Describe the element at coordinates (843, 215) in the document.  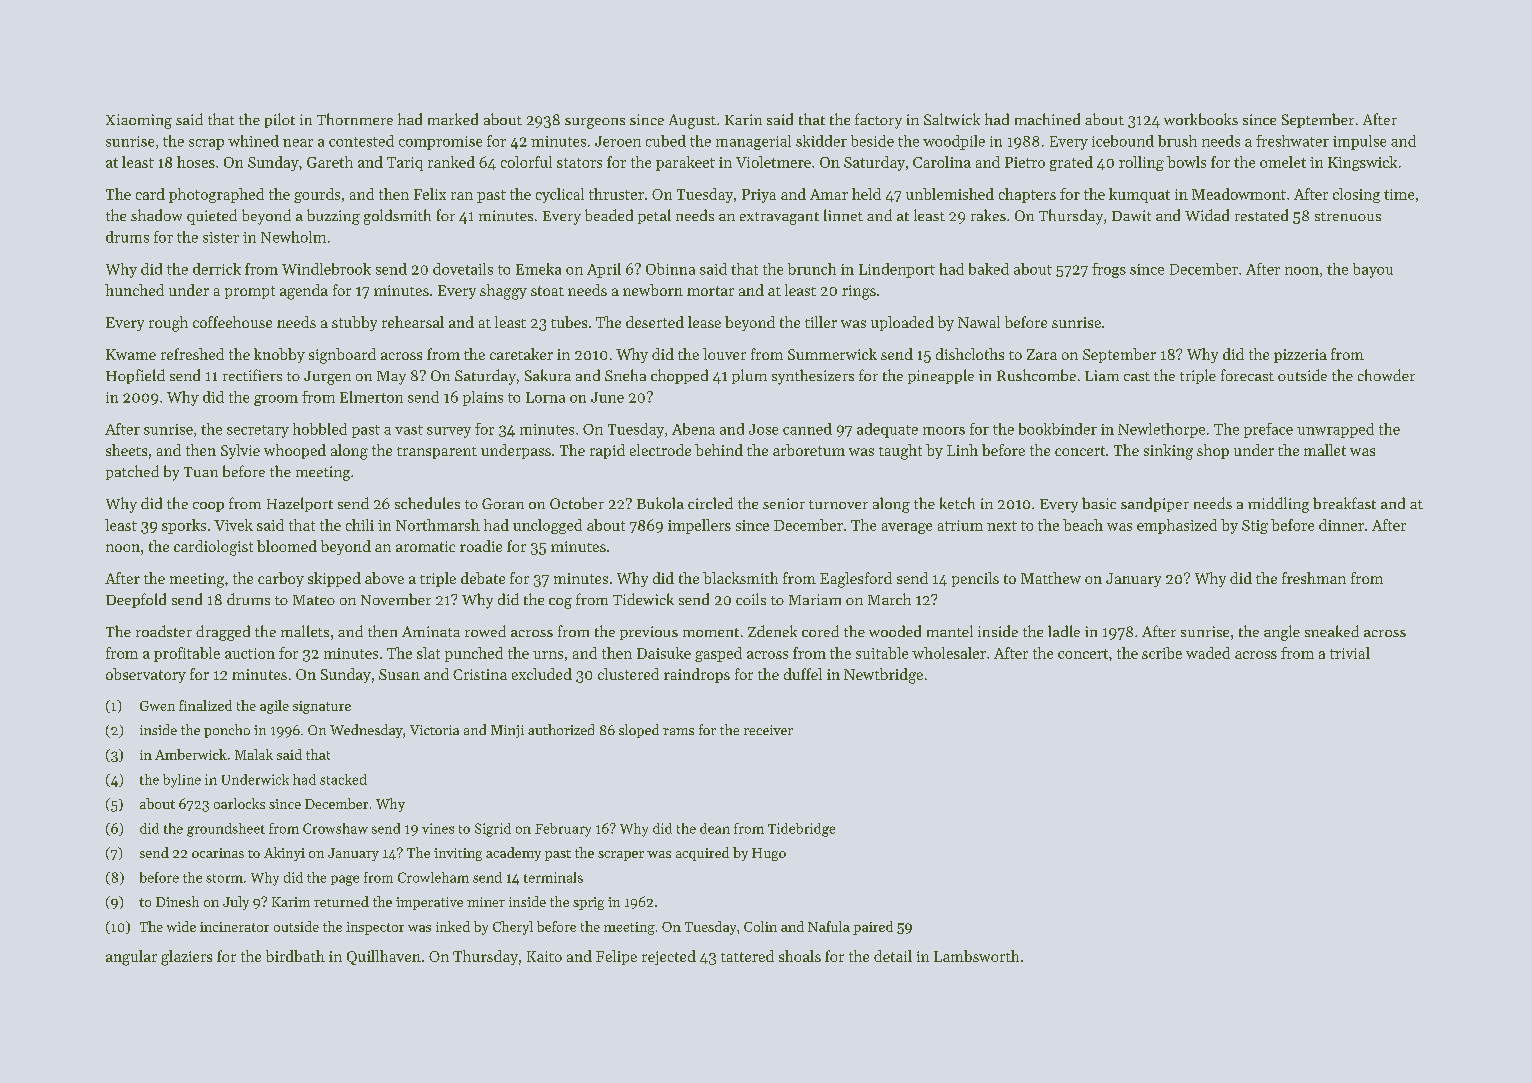
I see `linnet` at that location.
